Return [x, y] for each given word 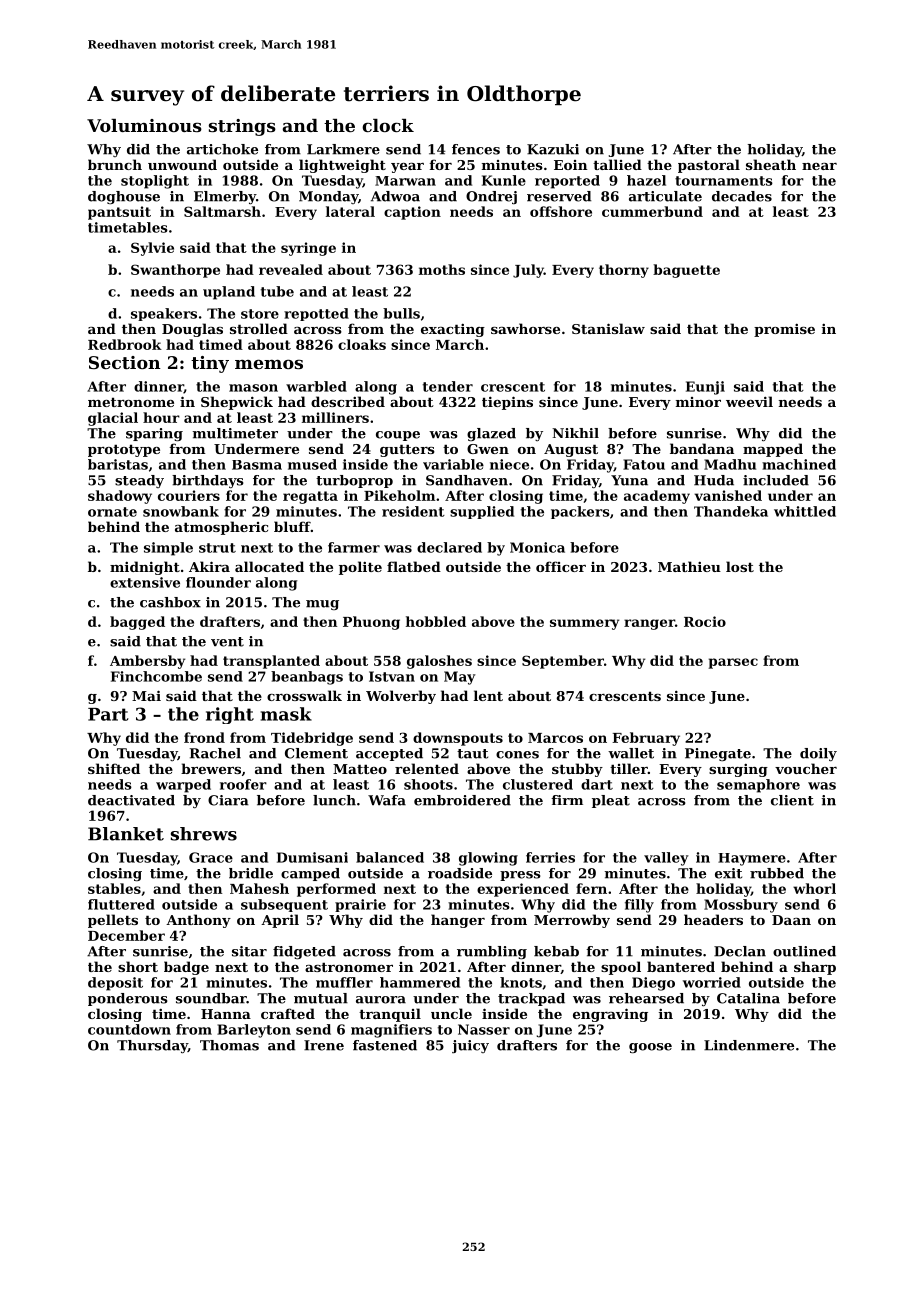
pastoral [709, 166]
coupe [398, 436]
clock [388, 125]
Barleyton [254, 1031]
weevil [749, 401]
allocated [269, 566]
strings [242, 127]
